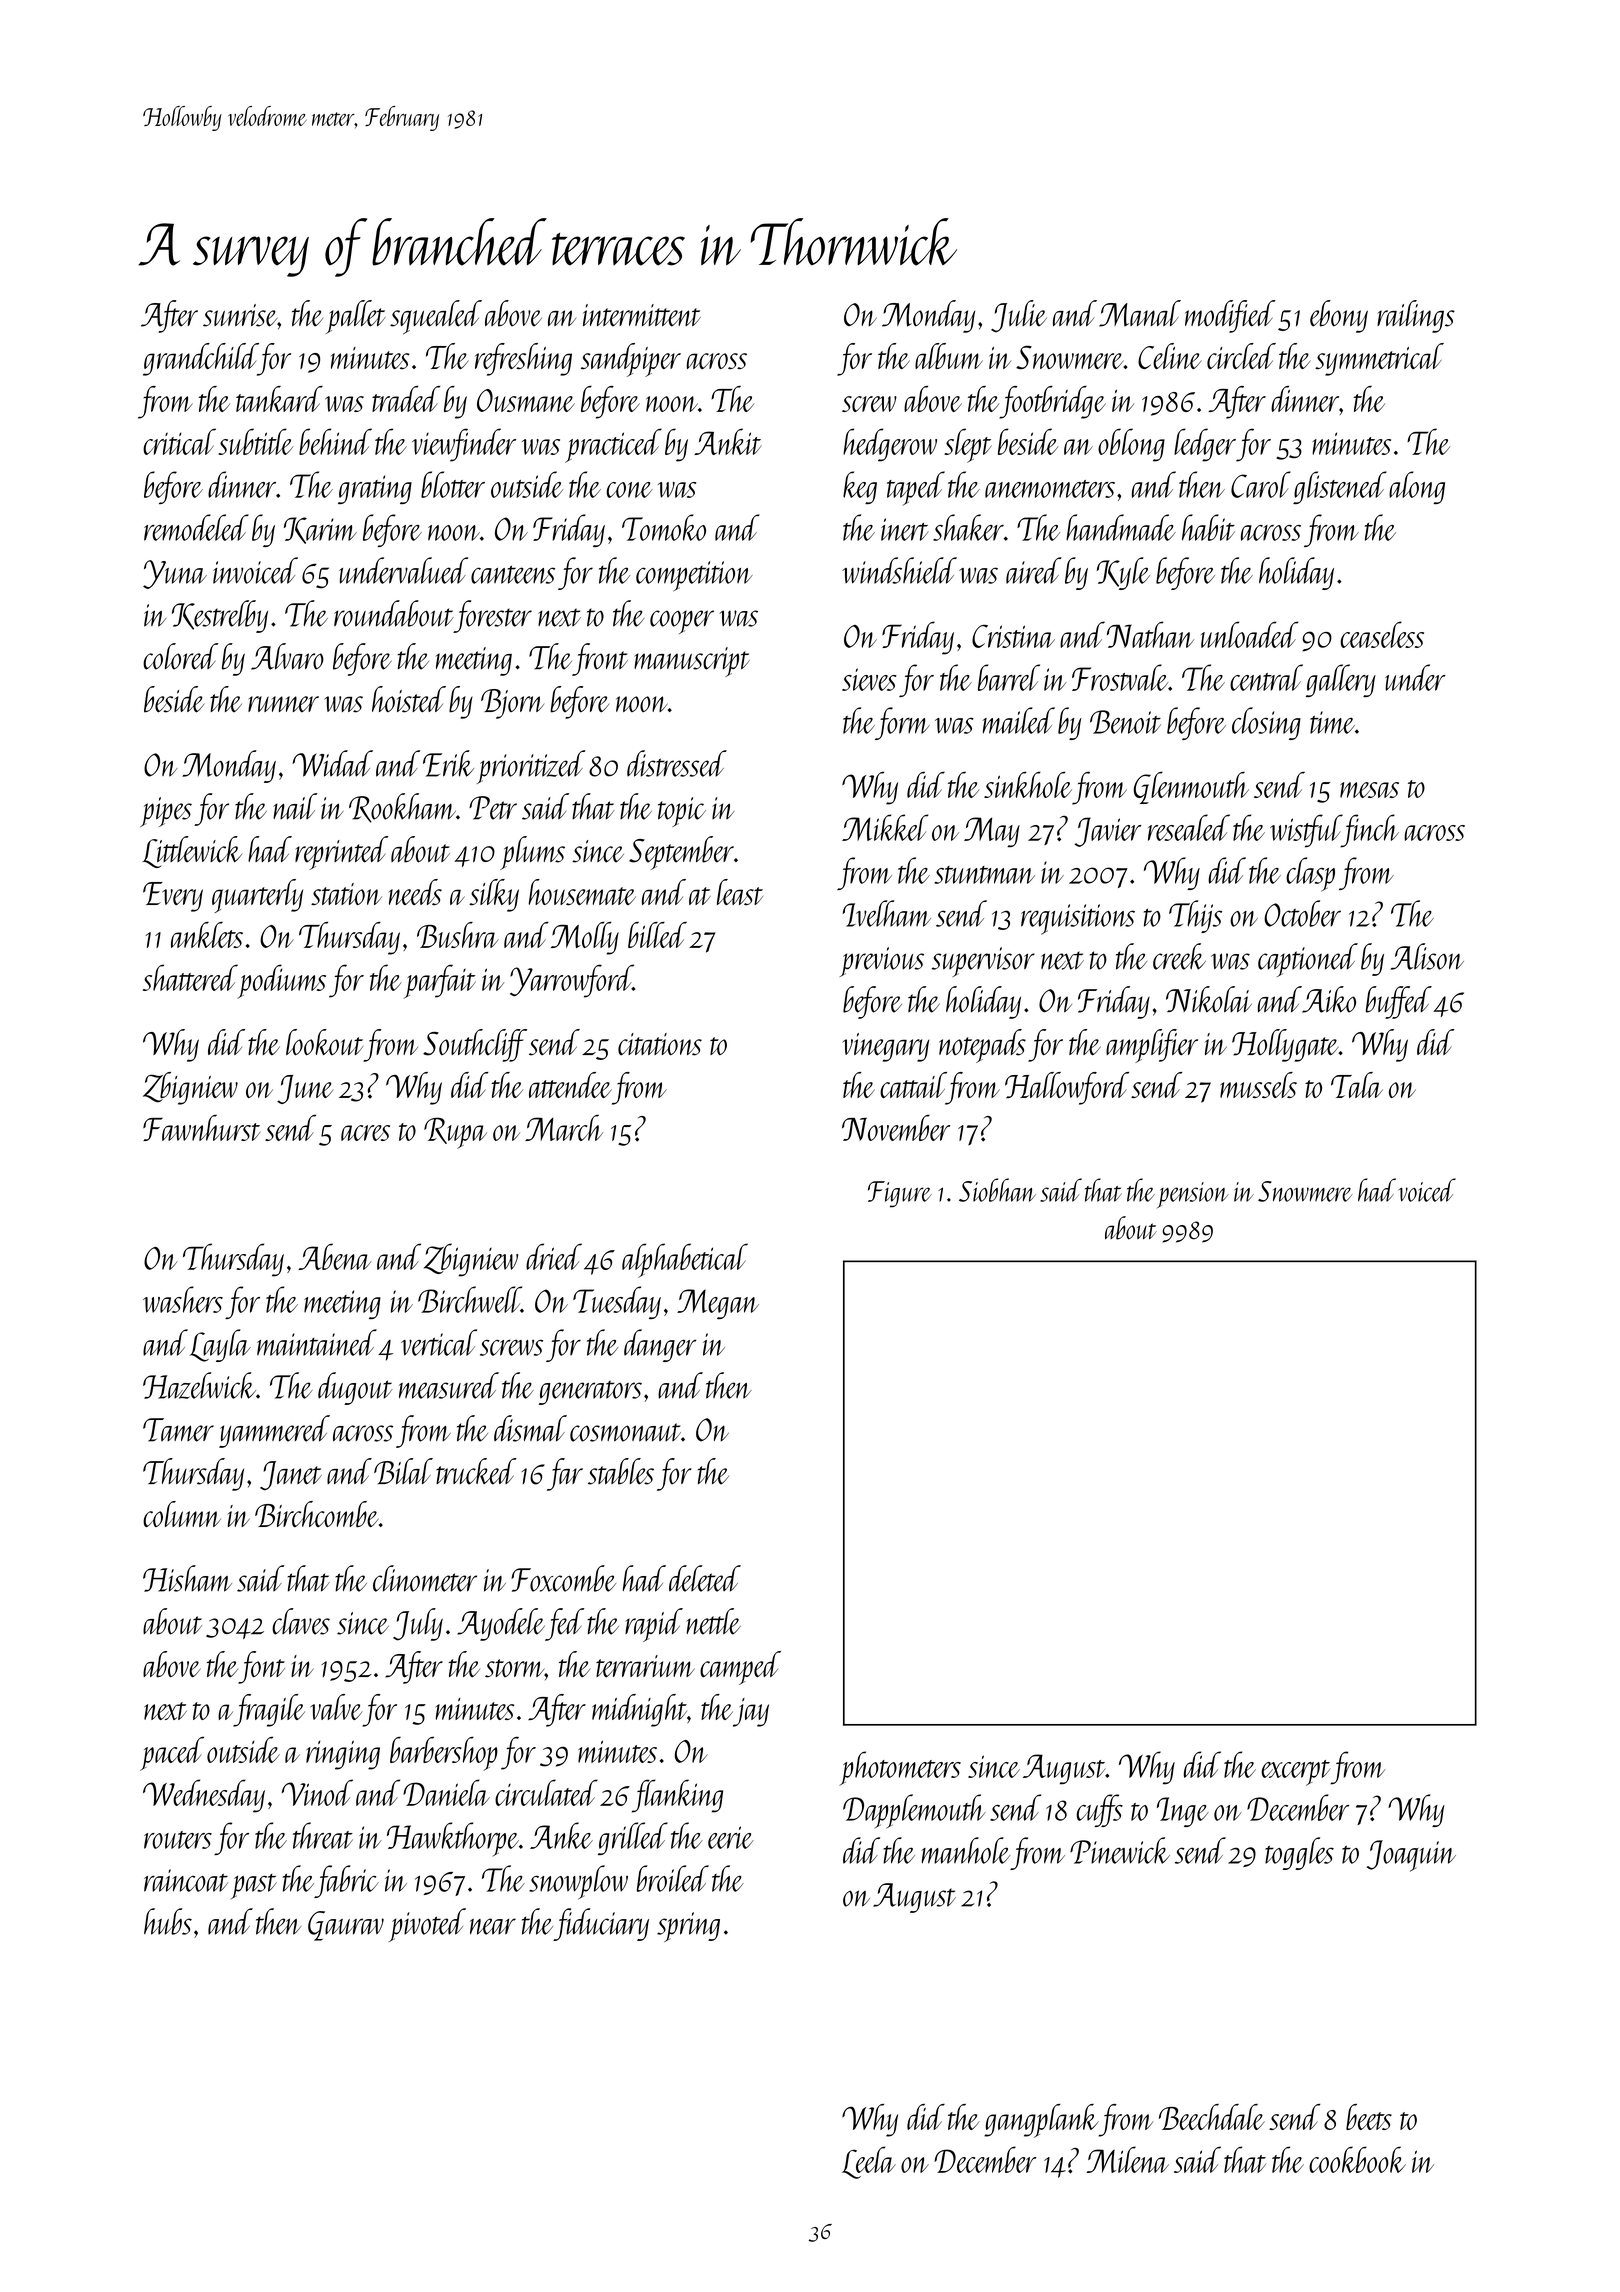 The width and height of the image is (1620, 2292). I want to click on vinegary, so click(885, 1047).
